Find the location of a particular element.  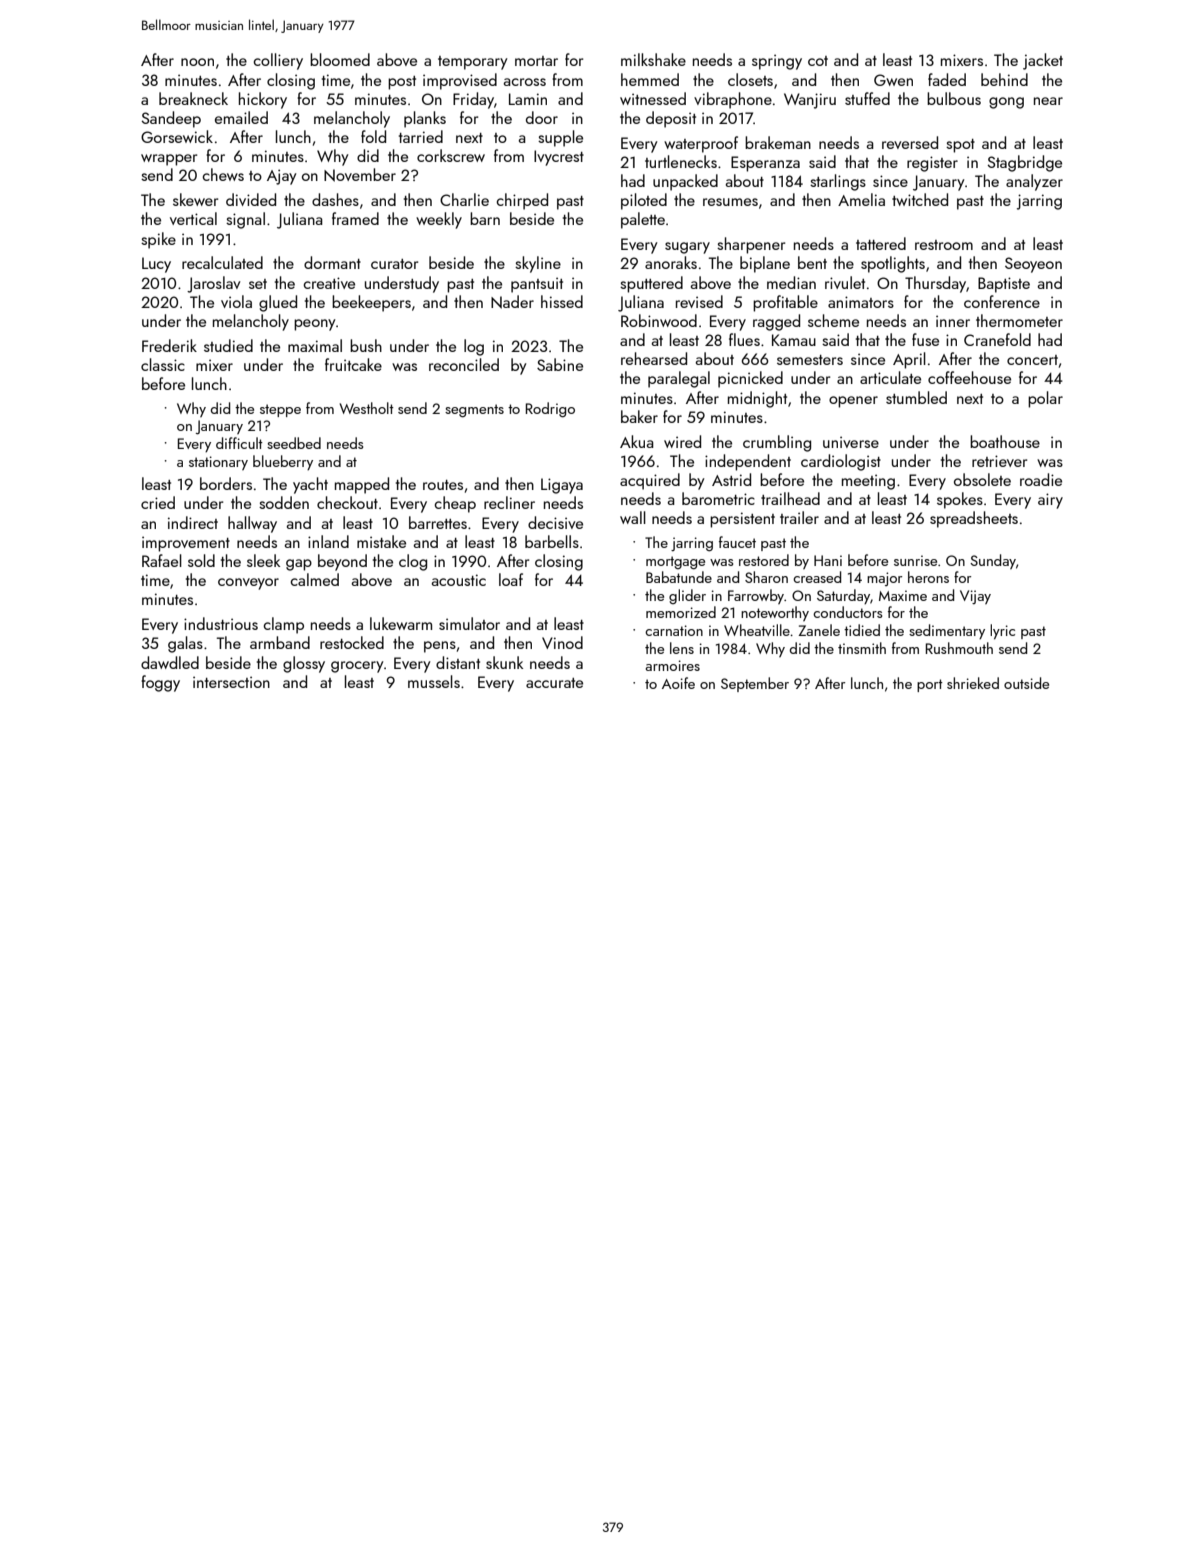

Lucy is located at coordinates (156, 265).
